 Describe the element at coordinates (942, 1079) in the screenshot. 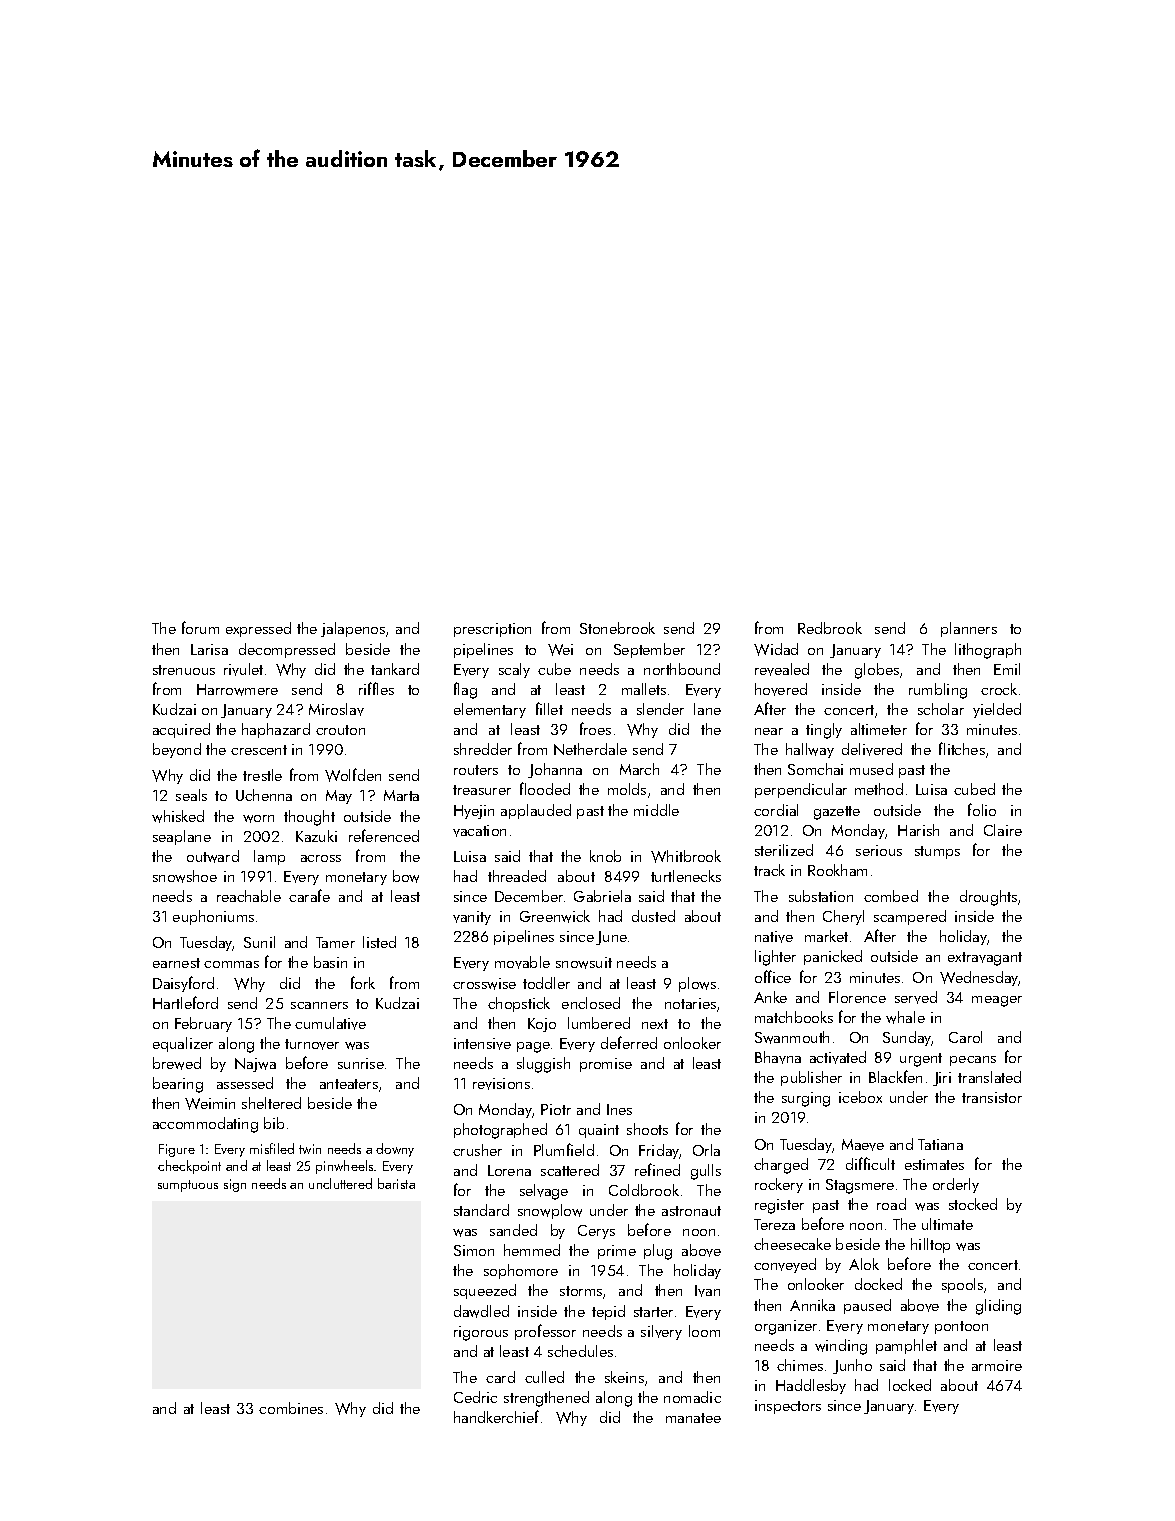

I see `Jiri` at that location.
